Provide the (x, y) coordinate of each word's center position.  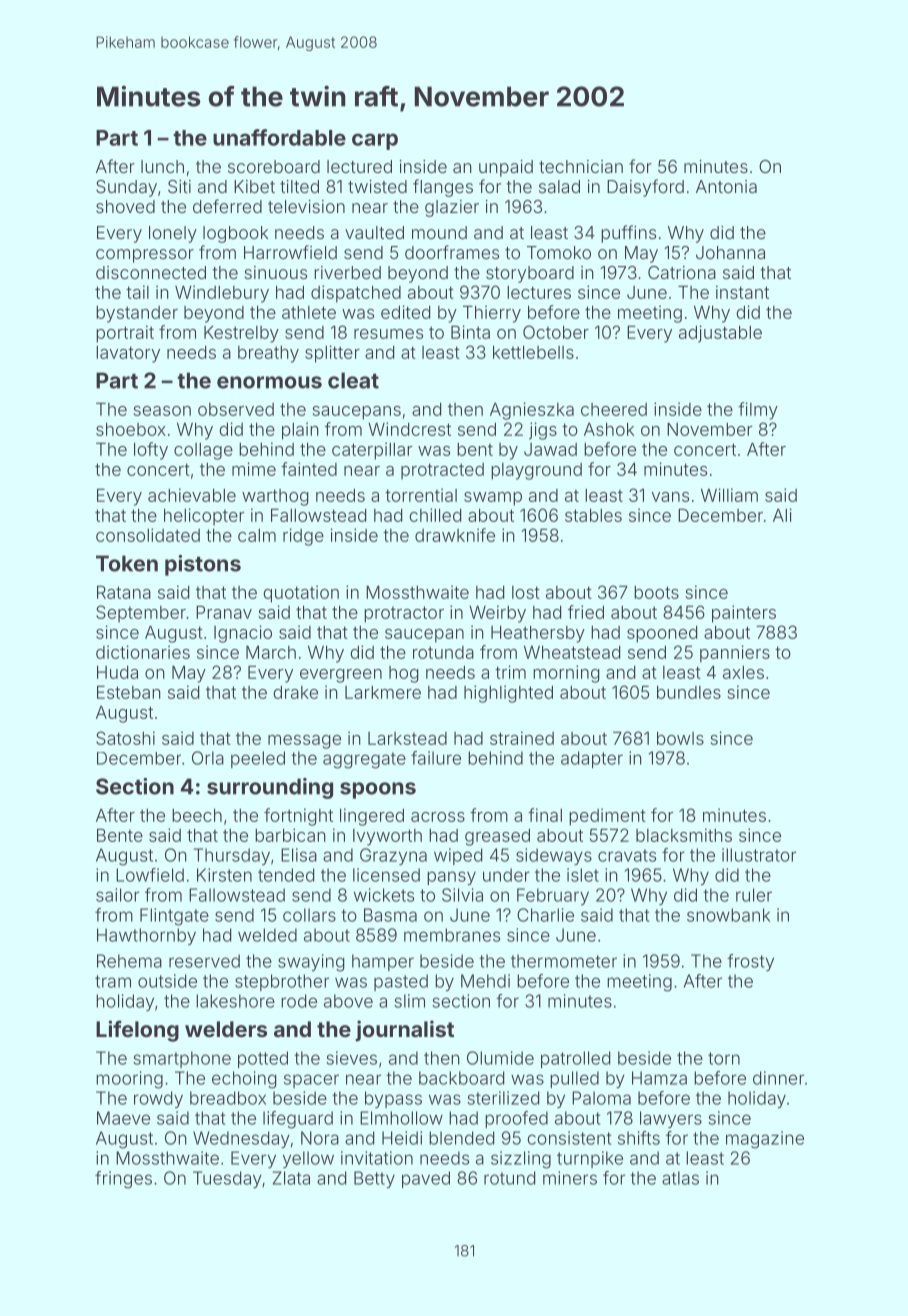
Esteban (129, 692)
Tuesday (227, 1179)
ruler (754, 895)
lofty (151, 451)
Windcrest (409, 429)
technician (581, 166)
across (438, 817)
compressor (145, 256)
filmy (758, 411)
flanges (443, 188)
